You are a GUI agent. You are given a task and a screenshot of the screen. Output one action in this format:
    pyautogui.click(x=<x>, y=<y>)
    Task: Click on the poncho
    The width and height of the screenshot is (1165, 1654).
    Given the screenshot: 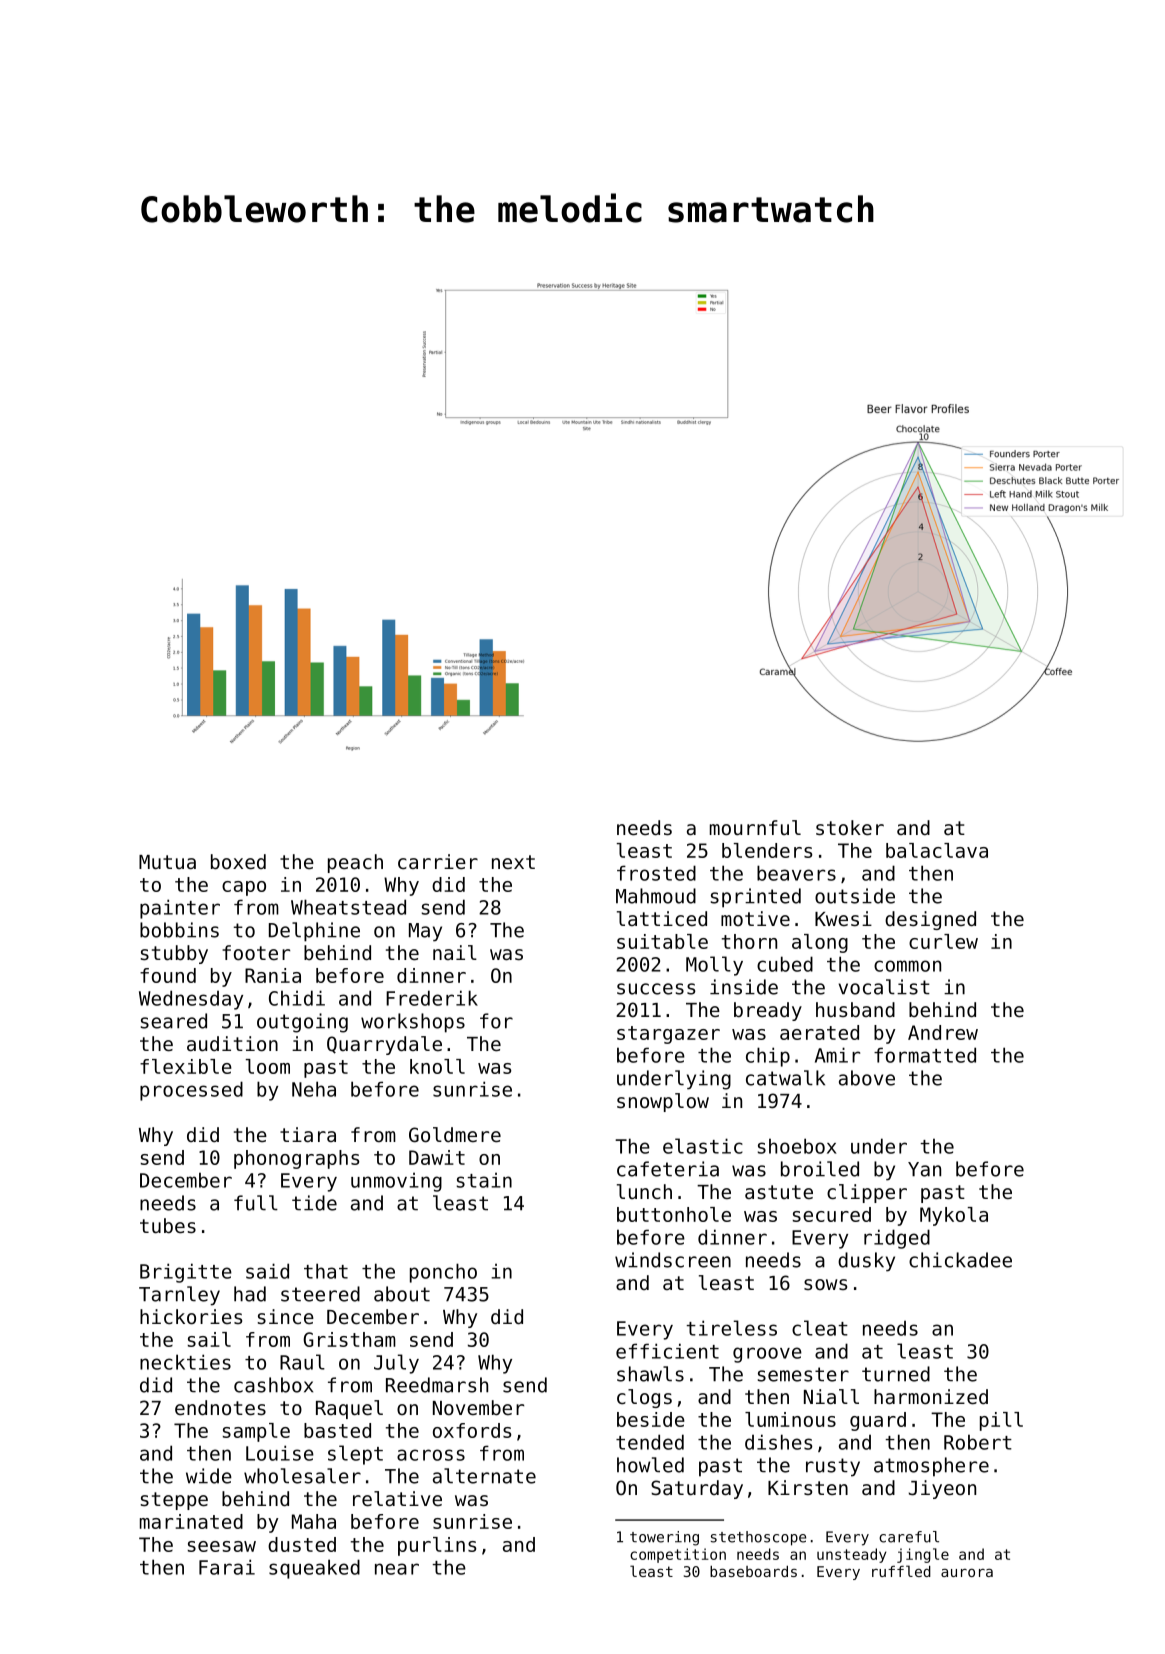 What is the action you would take?
    pyautogui.click(x=443, y=1273)
